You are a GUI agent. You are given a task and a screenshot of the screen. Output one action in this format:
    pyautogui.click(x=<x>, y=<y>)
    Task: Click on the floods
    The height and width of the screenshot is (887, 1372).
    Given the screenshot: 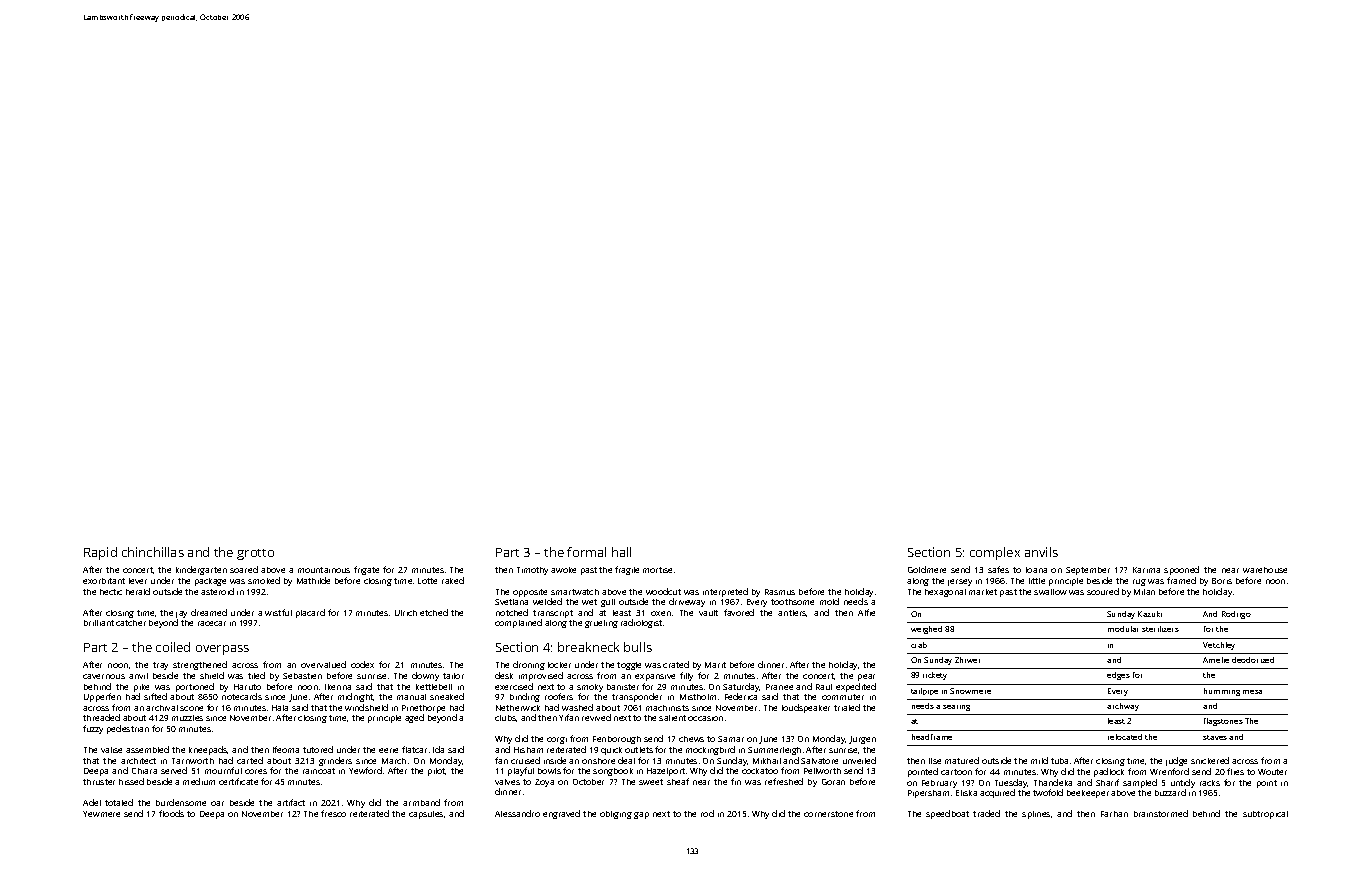 What is the action you would take?
    pyautogui.click(x=171, y=813)
